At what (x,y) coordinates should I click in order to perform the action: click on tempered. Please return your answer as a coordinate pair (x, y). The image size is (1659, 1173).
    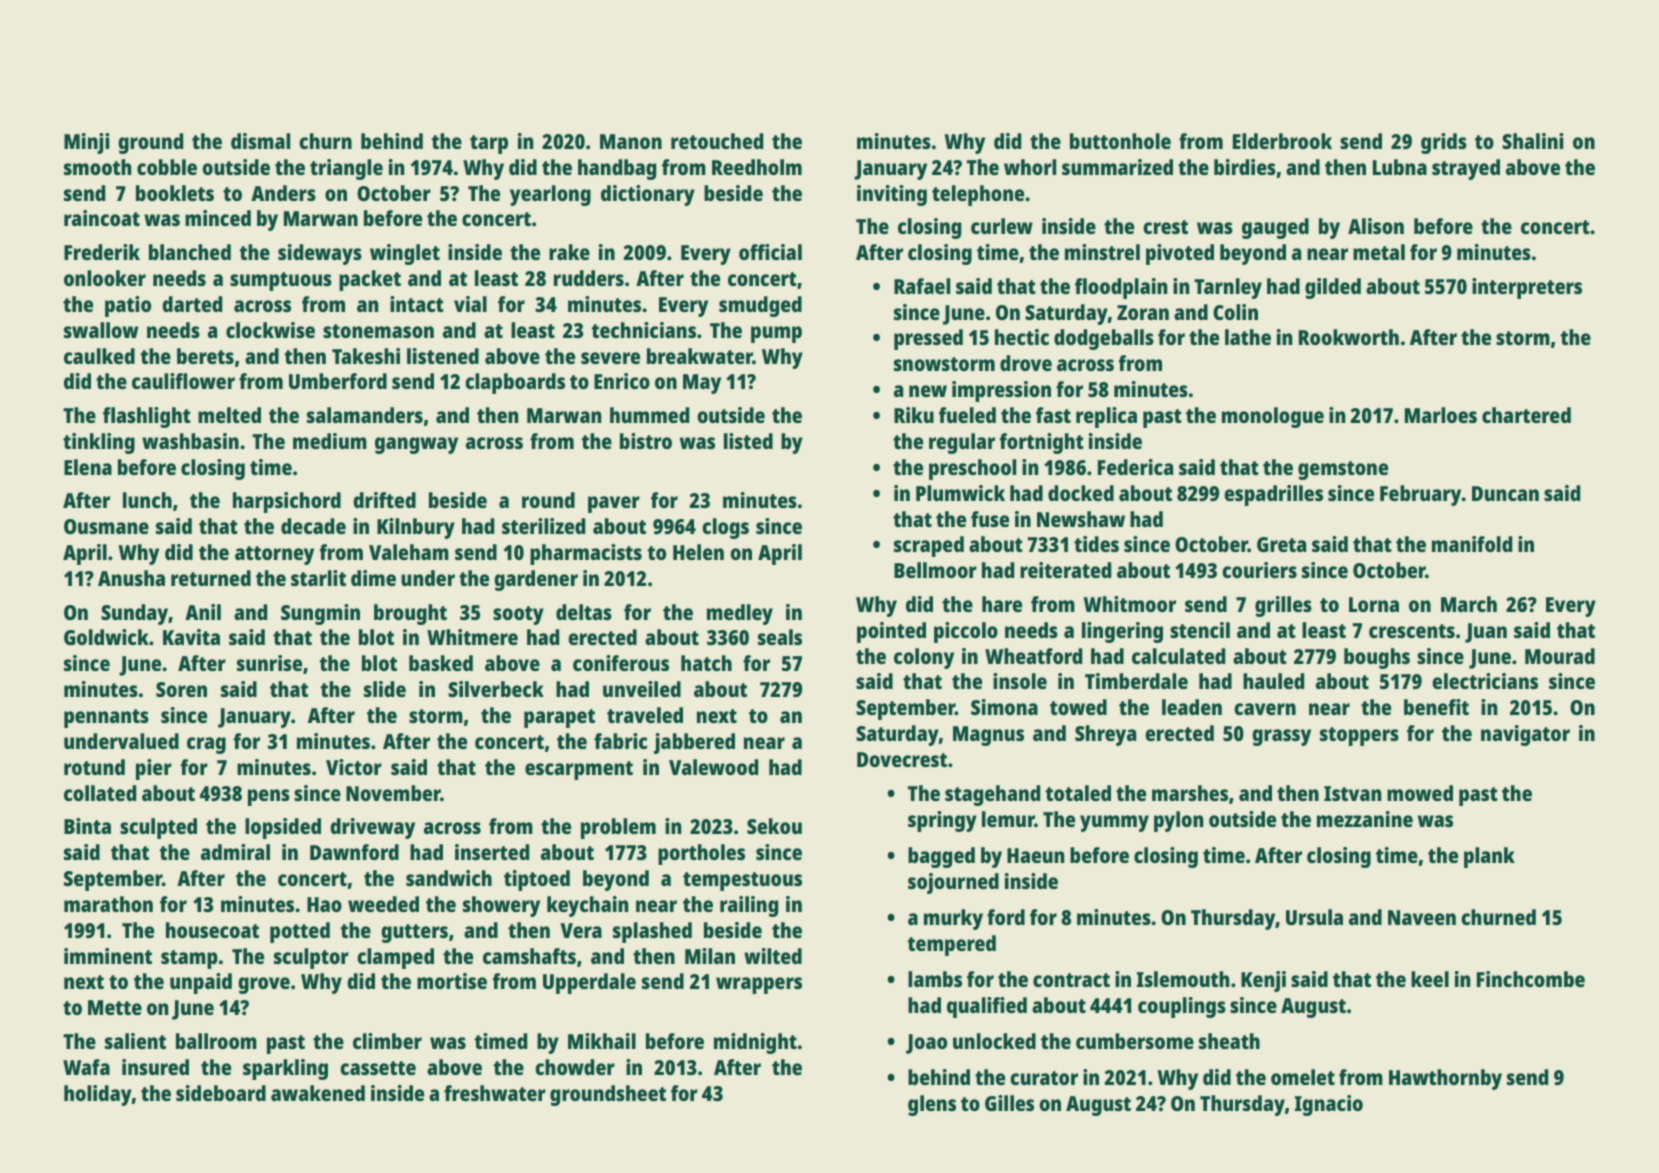
    Looking at the image, I should click on (952, 945).
